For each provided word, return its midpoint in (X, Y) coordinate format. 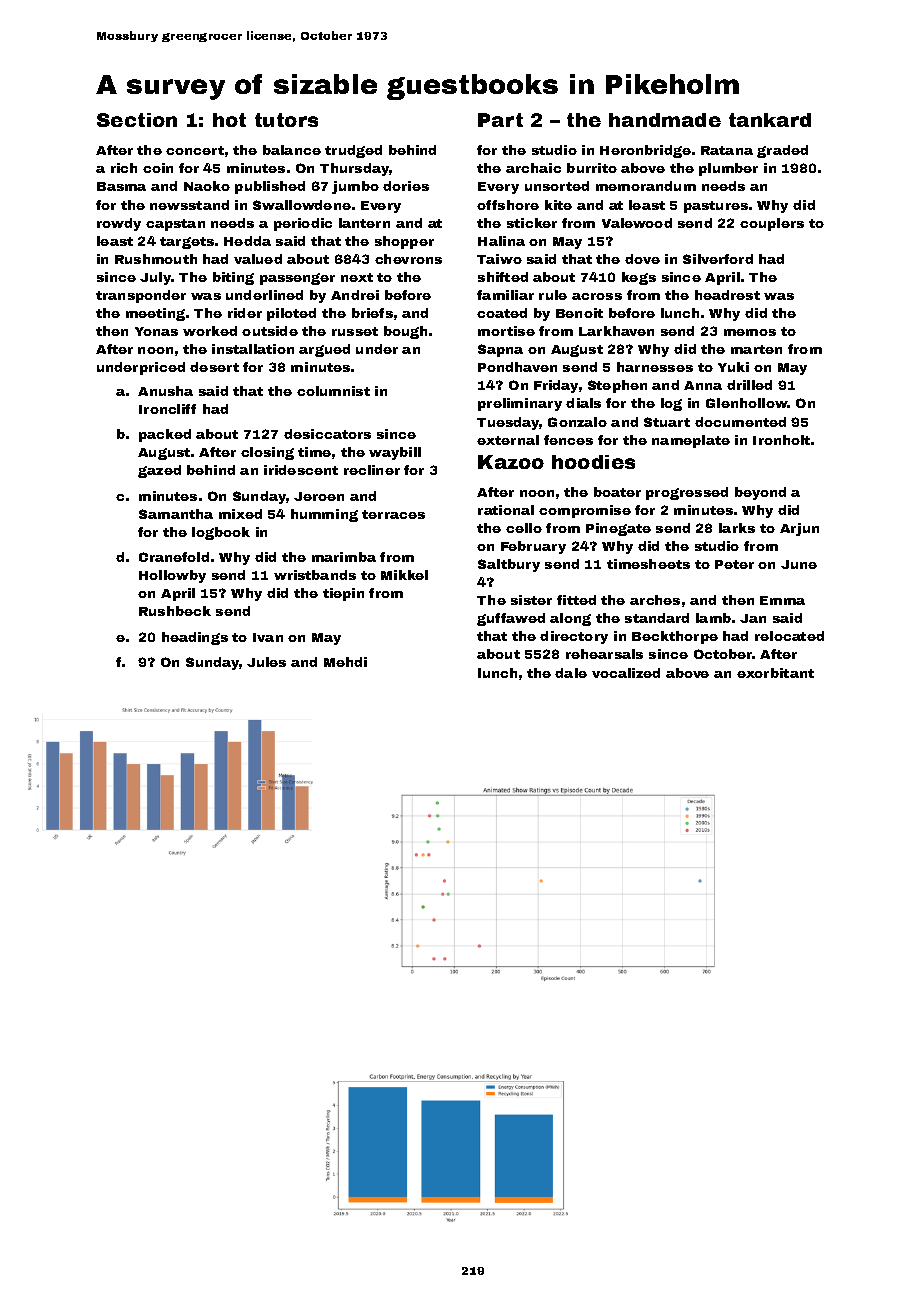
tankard (770, 120)
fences (568, 440)
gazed (159, 471)
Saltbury (509, 565)
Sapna (500, 350)
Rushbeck (175, 611)
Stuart (667, 422)
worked (210, 331)
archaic (533, 168)
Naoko (207, 186)
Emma (782, 600)
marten (756, 349)
